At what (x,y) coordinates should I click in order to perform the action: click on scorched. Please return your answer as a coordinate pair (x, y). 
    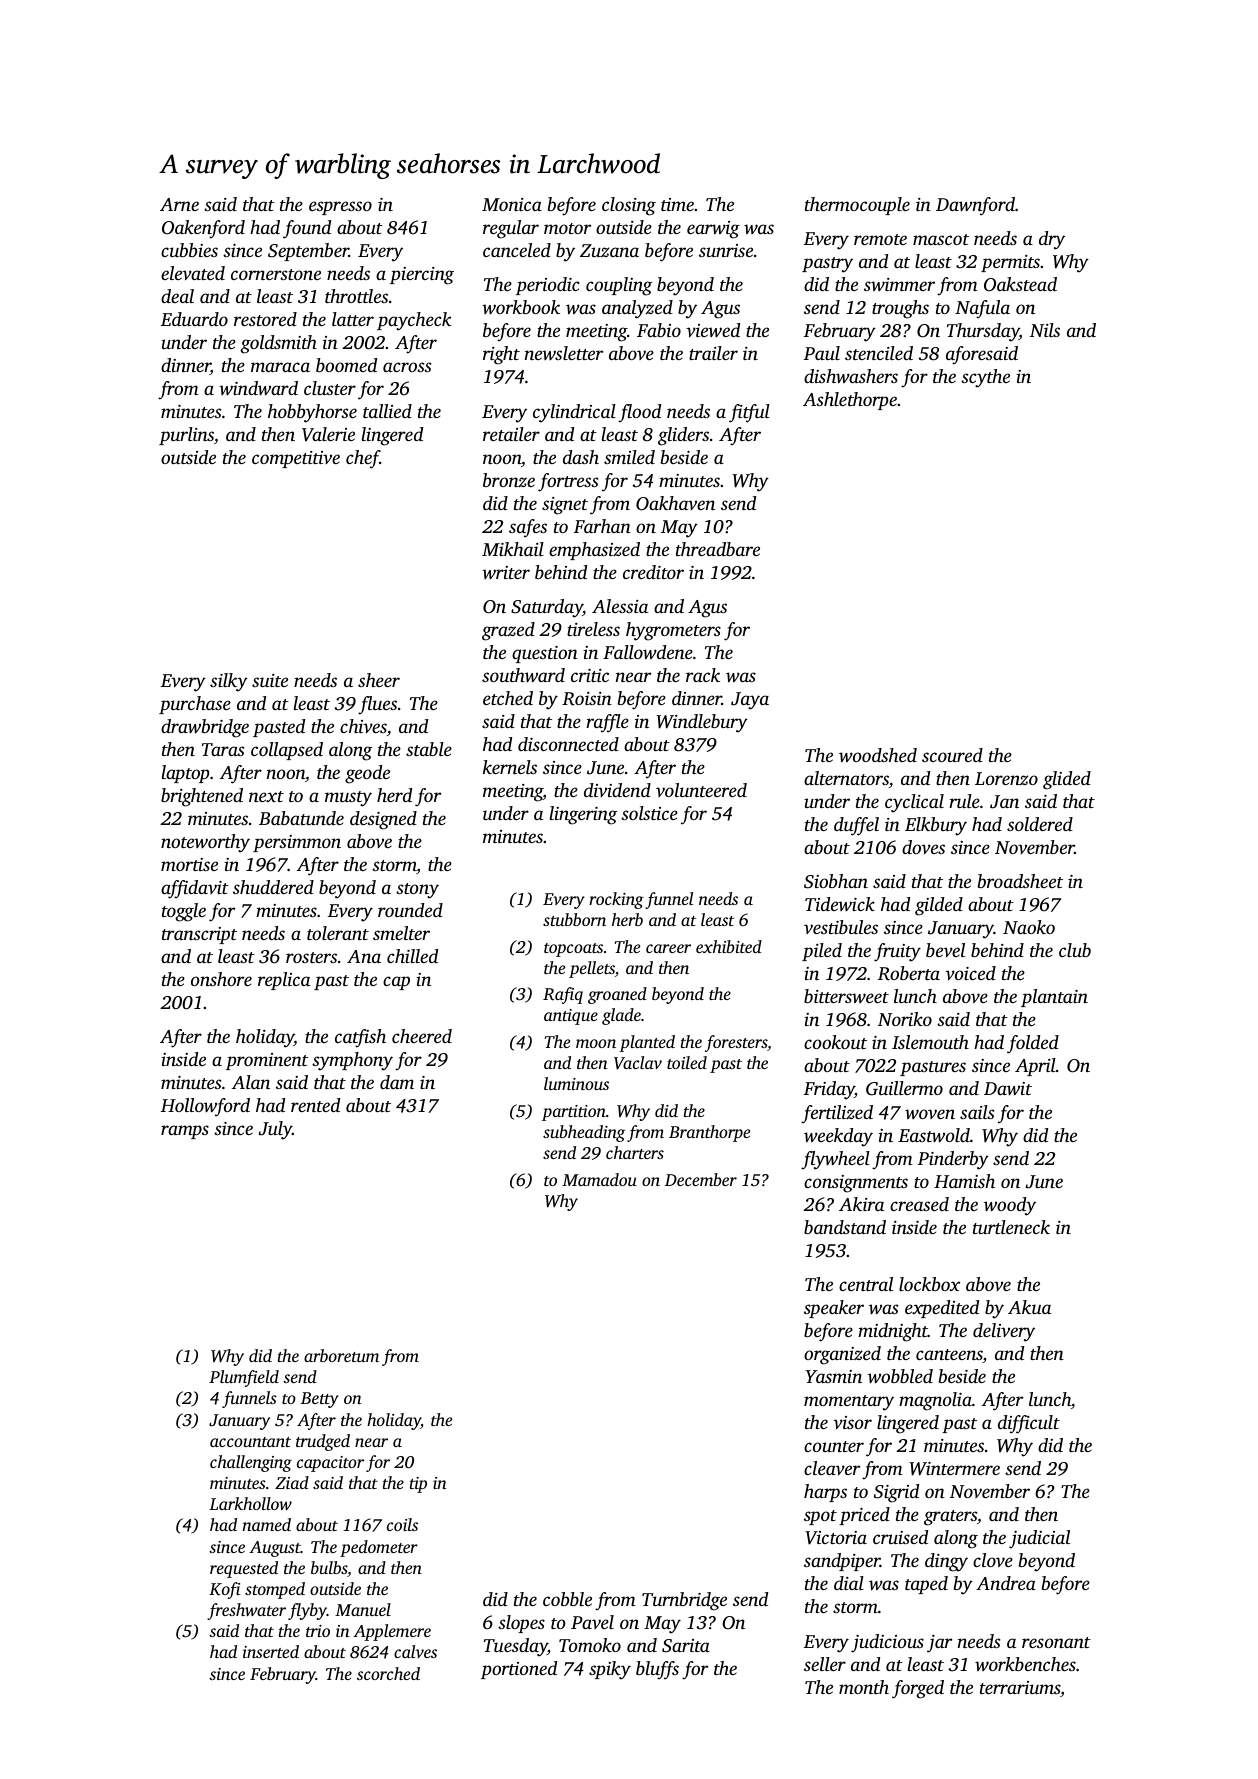
    Looking at the image, I should click on (388, 1673).
